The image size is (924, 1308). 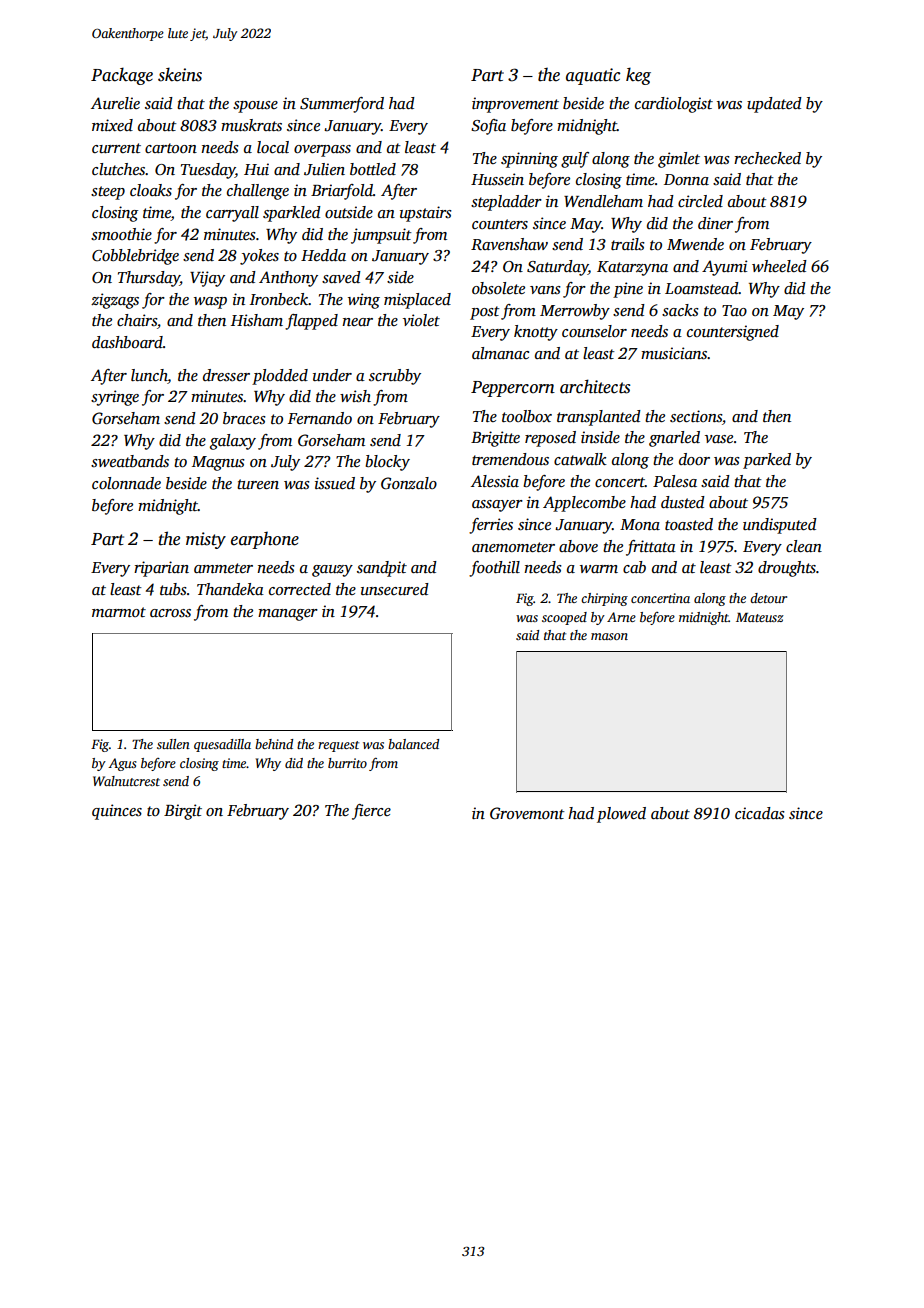 What do you see at coordinates (594, 331) in the document?
I see `counselor` at bounding box center [594, 331].
